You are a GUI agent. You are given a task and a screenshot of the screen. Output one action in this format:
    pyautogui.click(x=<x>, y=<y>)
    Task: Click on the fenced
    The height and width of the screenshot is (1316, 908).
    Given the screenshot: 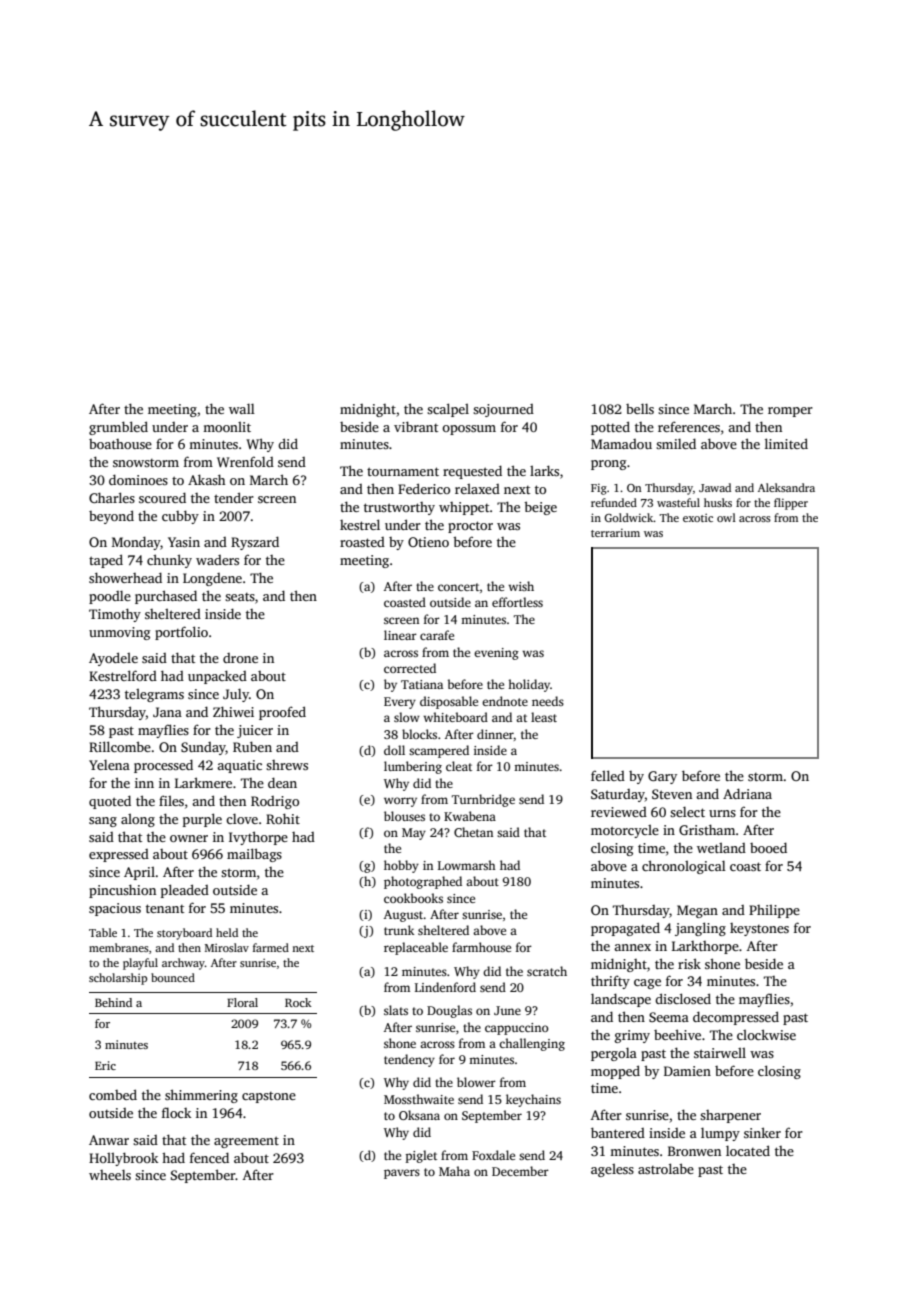 What is the action you would take?
    pyautogui.click(x=209, y=1157)
